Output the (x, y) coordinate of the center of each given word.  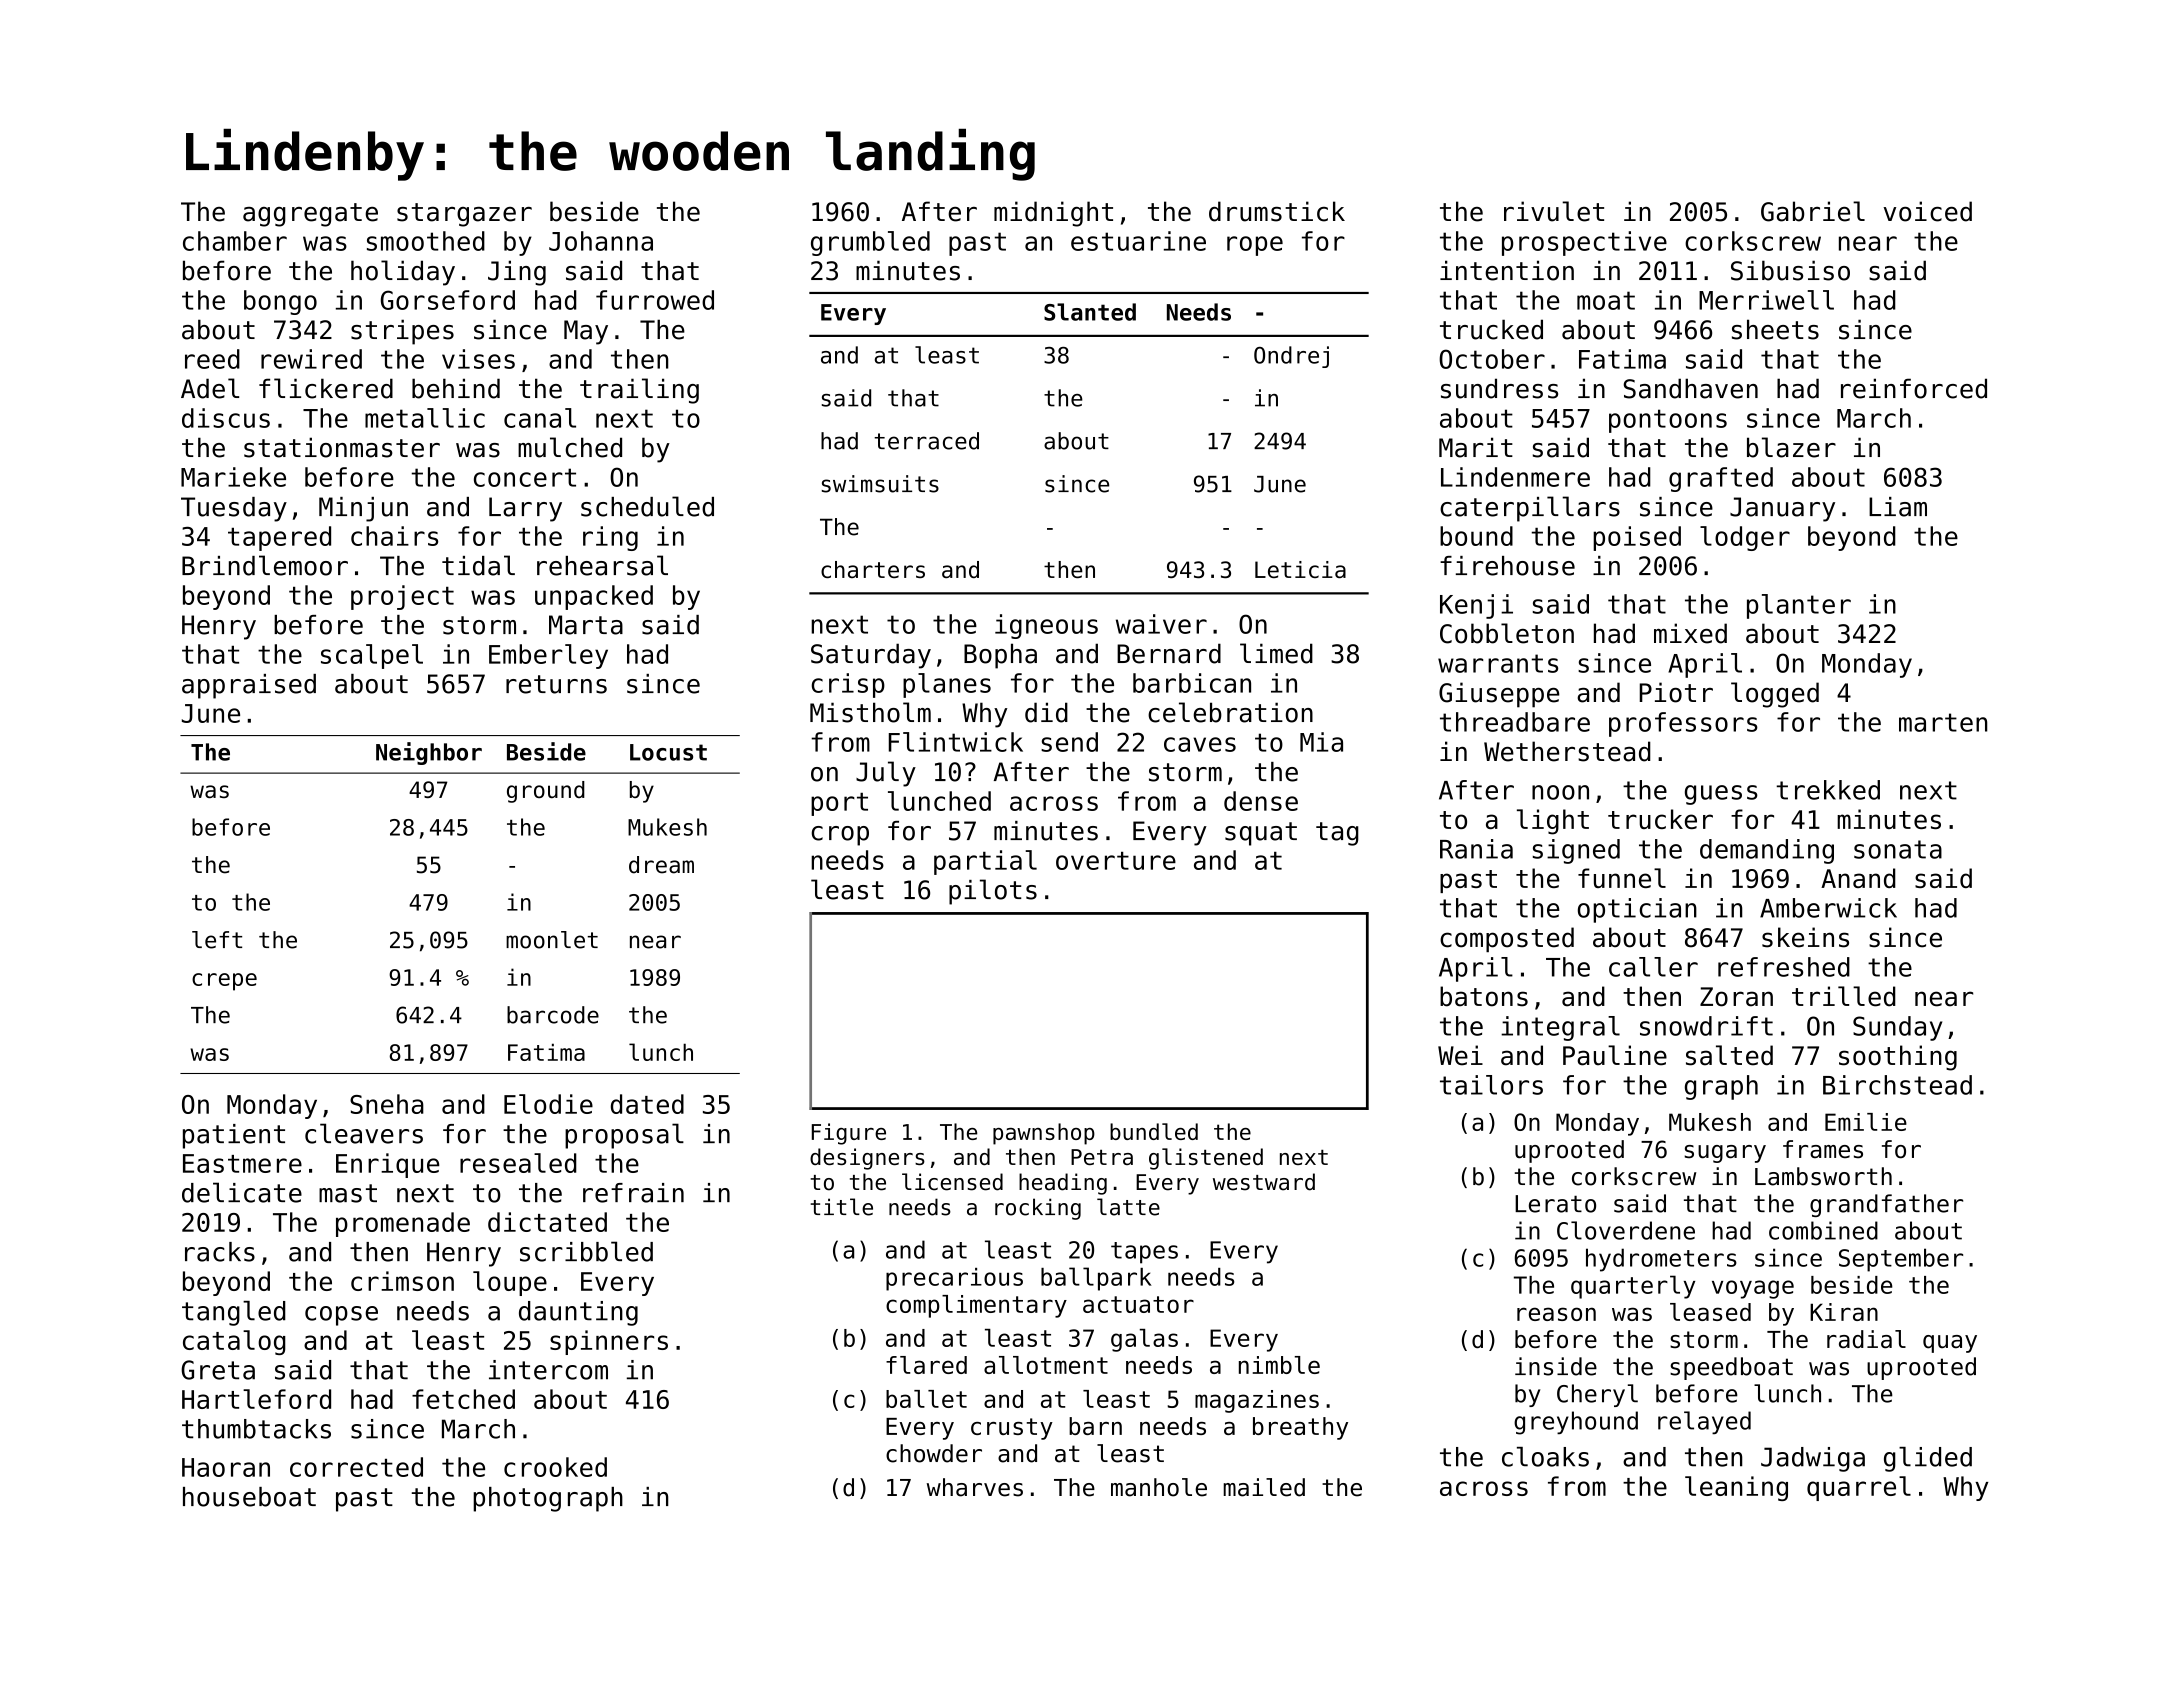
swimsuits (880, 484)
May (586, 332)
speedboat (1731, 1368)
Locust (668, 752)
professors (1683, 724)
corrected (356, 1467)
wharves (975, 1487)
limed (1276, 653)
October (1492, 359)
